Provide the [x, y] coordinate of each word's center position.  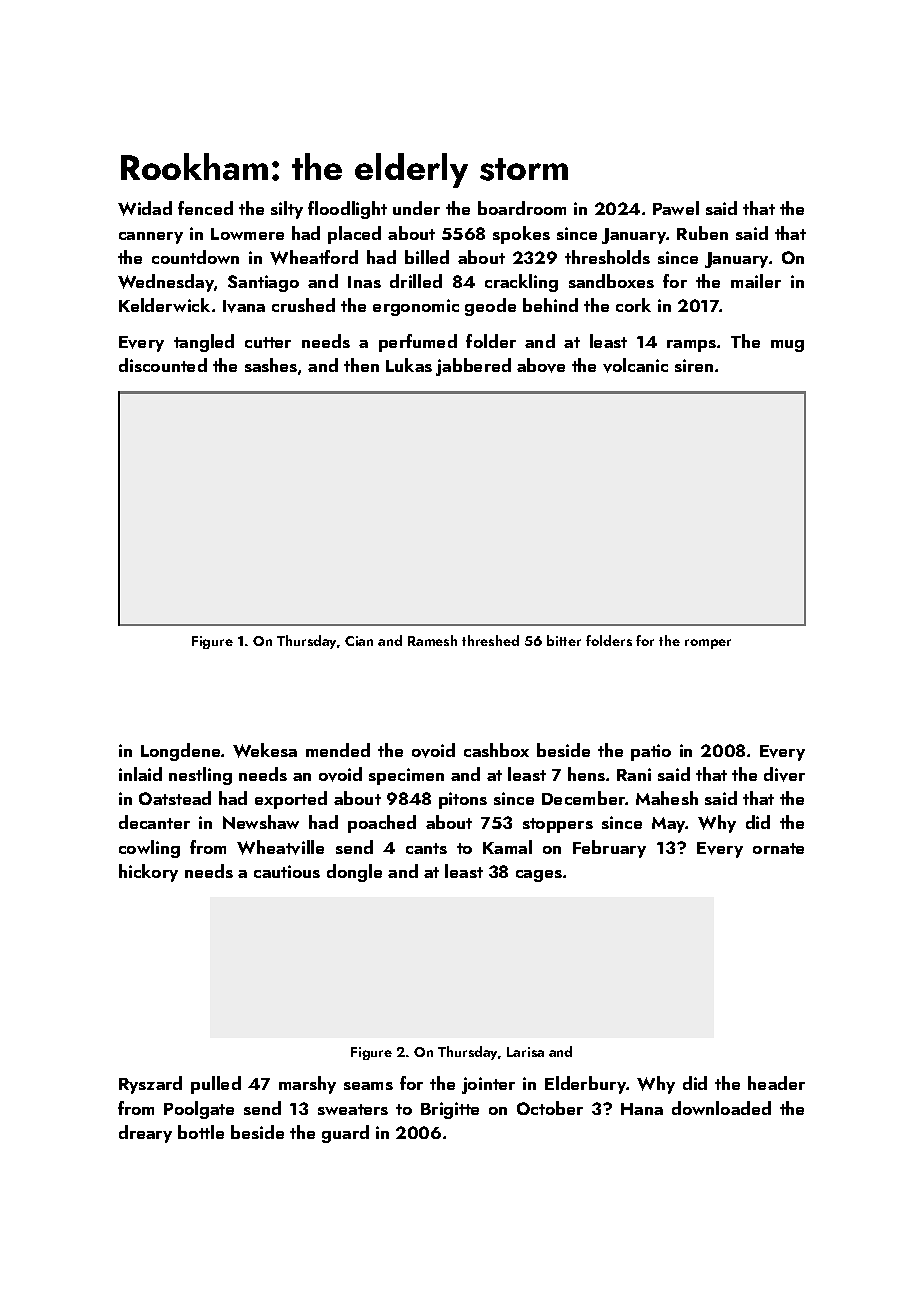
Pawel [676, 208]
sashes [271, 365]
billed [427, 257]
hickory [148, 873]
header [776, 1083]
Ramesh [432, 640]
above [541, 365]
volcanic [635, 365]
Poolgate [199, 1110]
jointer [488, 1085]
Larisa [525, 1052]
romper [708, 644]
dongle [354, 873]
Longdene [181, 752]
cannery [151, 238]
